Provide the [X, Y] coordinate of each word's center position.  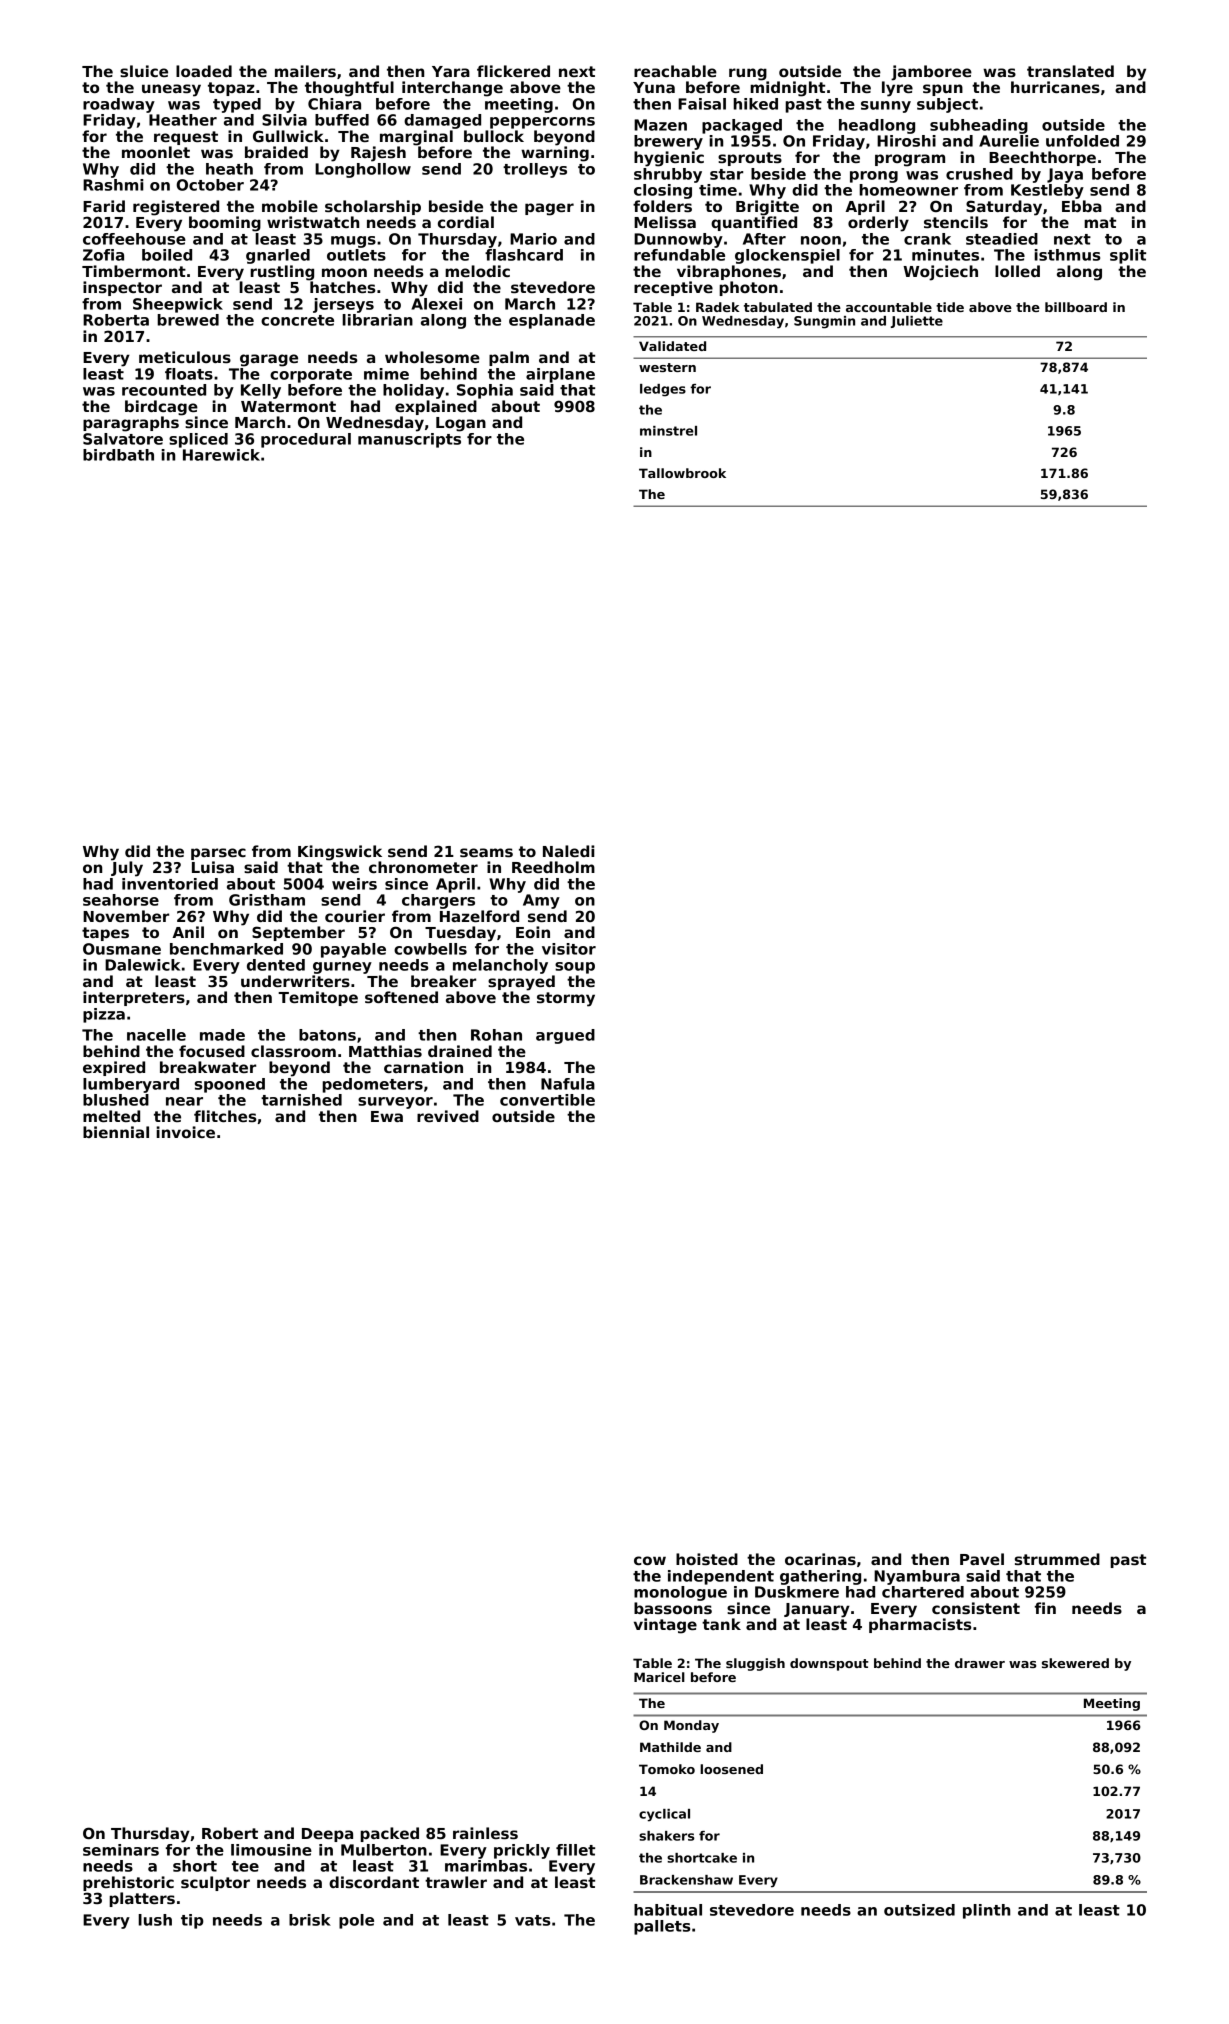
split [1128, 256]
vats [532, 1920]
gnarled [278, 256]
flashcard [524, 255]
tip [192, 1921]
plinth [986, 1911]
